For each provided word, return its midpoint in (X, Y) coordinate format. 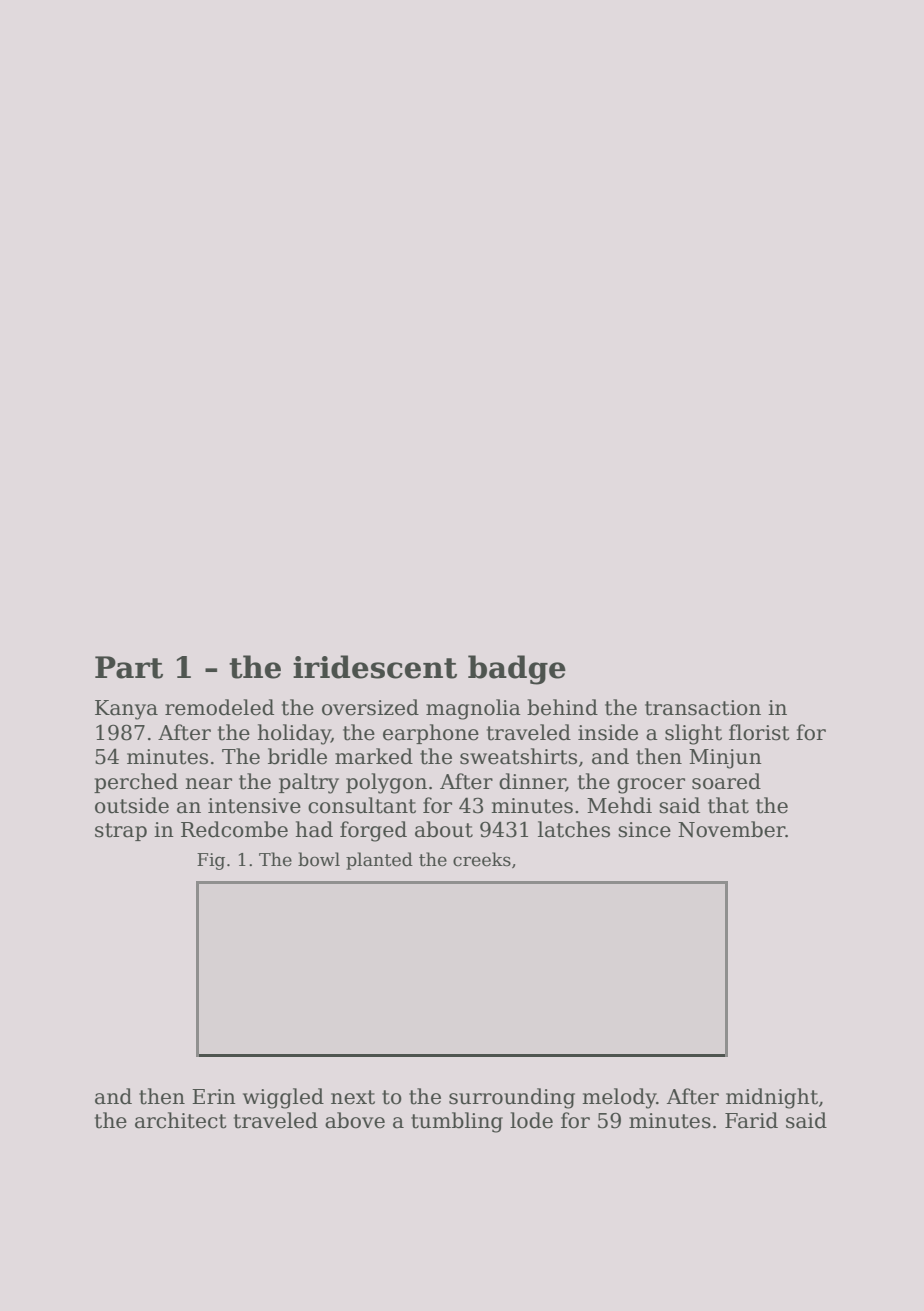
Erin (214, 1096)
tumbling (457, 1122)
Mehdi (619, 805)
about (444, 829)
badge (517, 670)
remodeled (219, 707)
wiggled (283, 1098)
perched (136, 783)
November (731, 829)
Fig (211, 861)
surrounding (512, 1098)
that (728, 805)
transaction (703, 708)
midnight (772, 1098)
